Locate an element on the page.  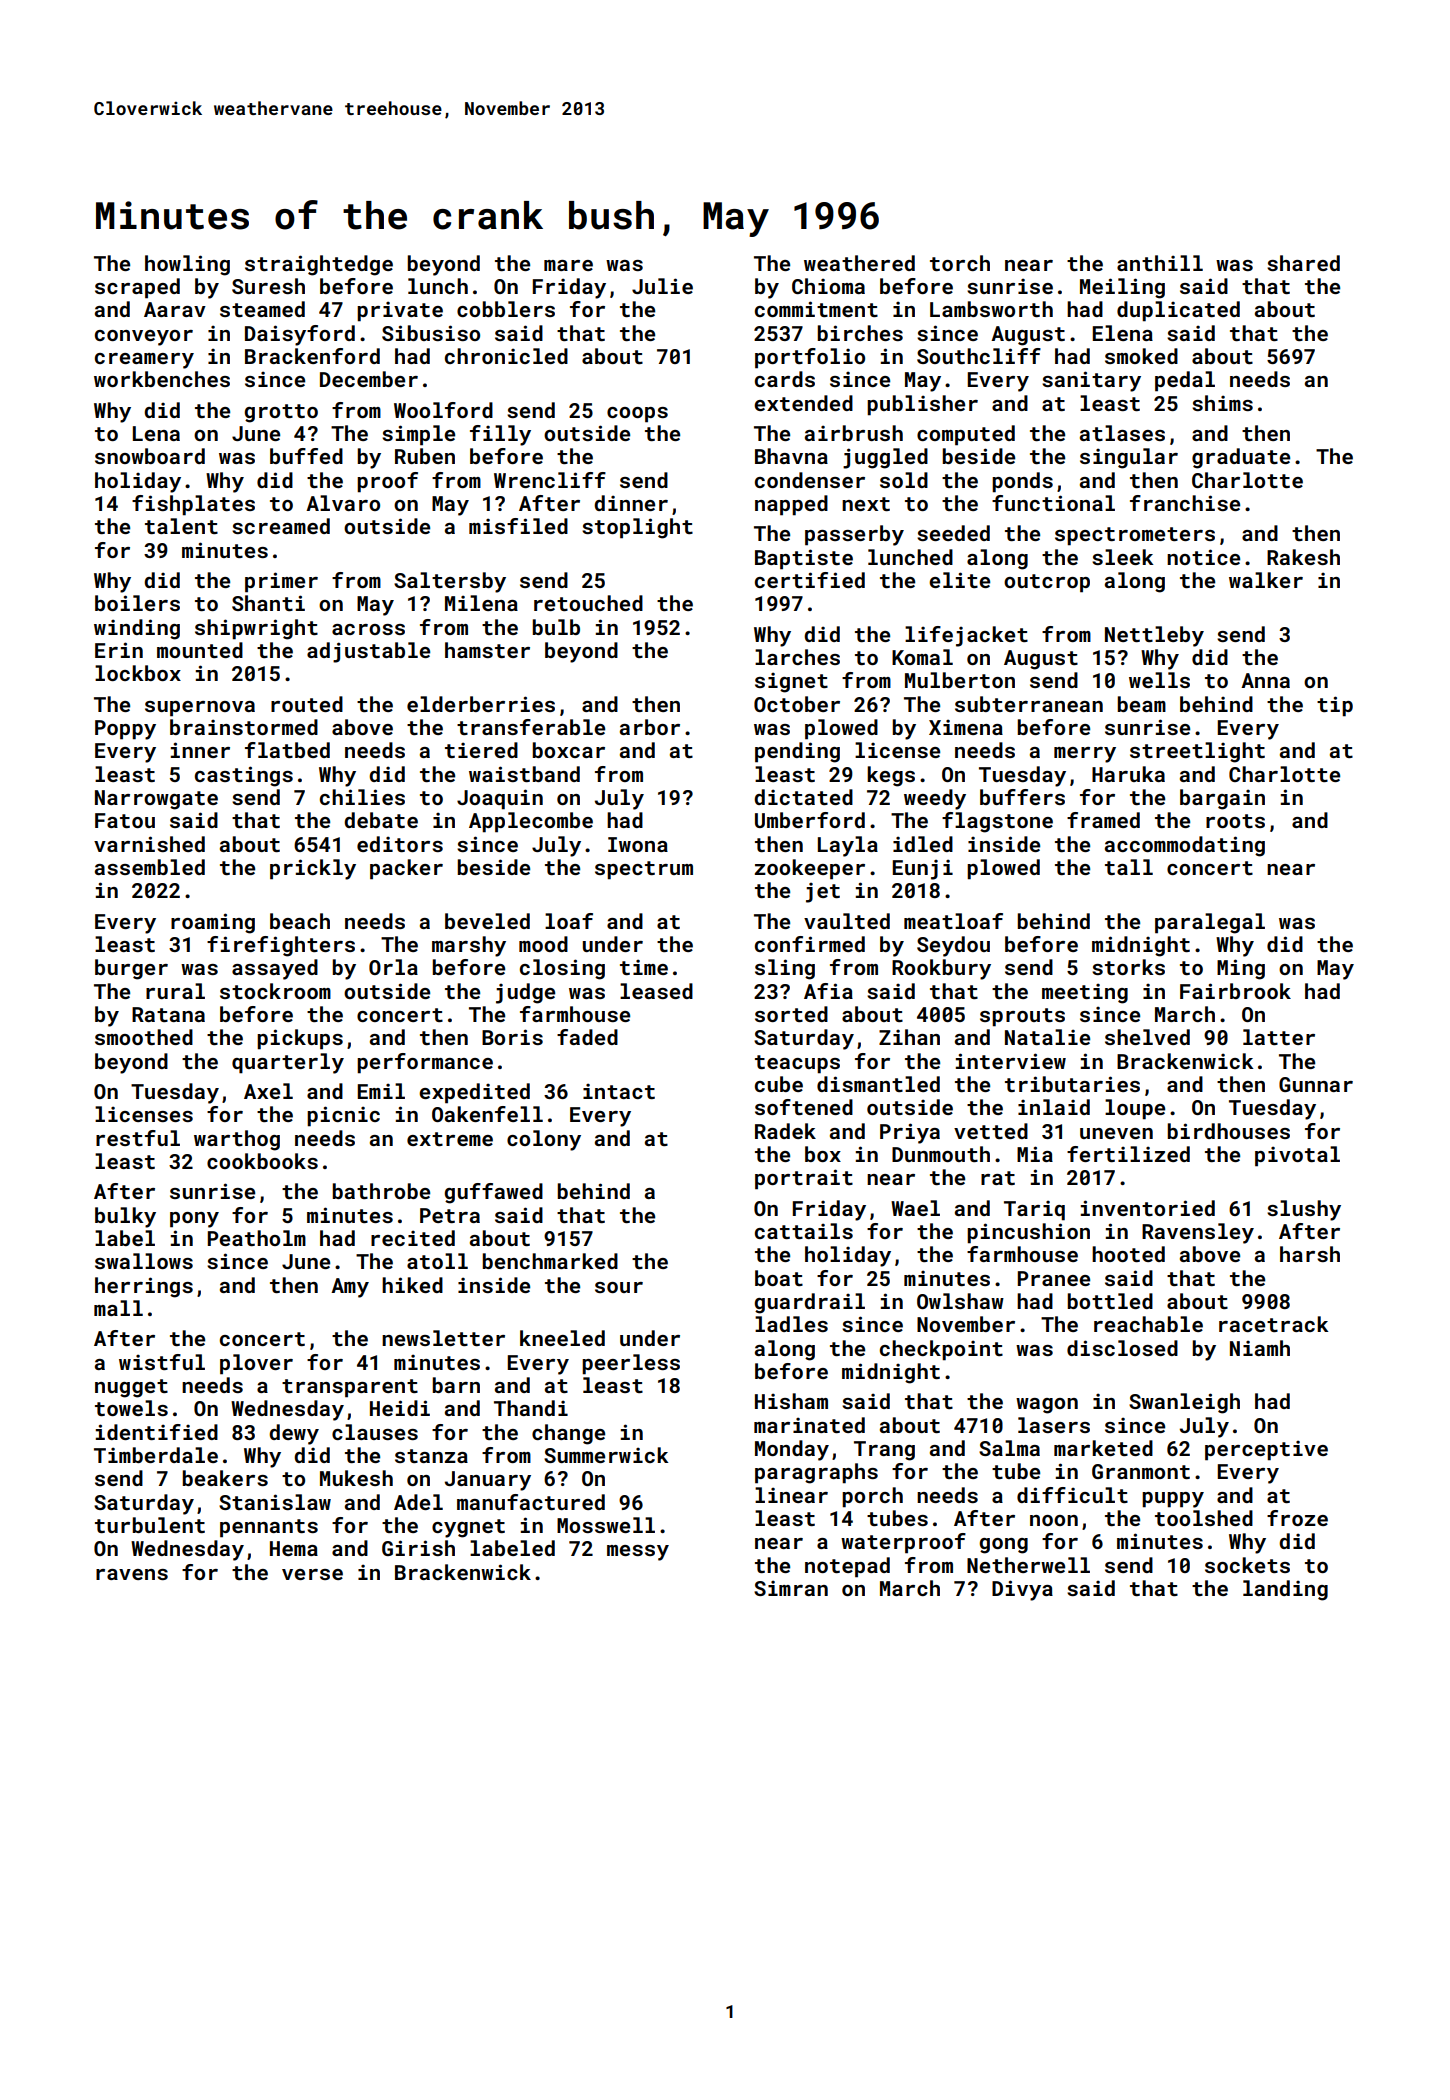
private is located at coordinates (400, 311).
